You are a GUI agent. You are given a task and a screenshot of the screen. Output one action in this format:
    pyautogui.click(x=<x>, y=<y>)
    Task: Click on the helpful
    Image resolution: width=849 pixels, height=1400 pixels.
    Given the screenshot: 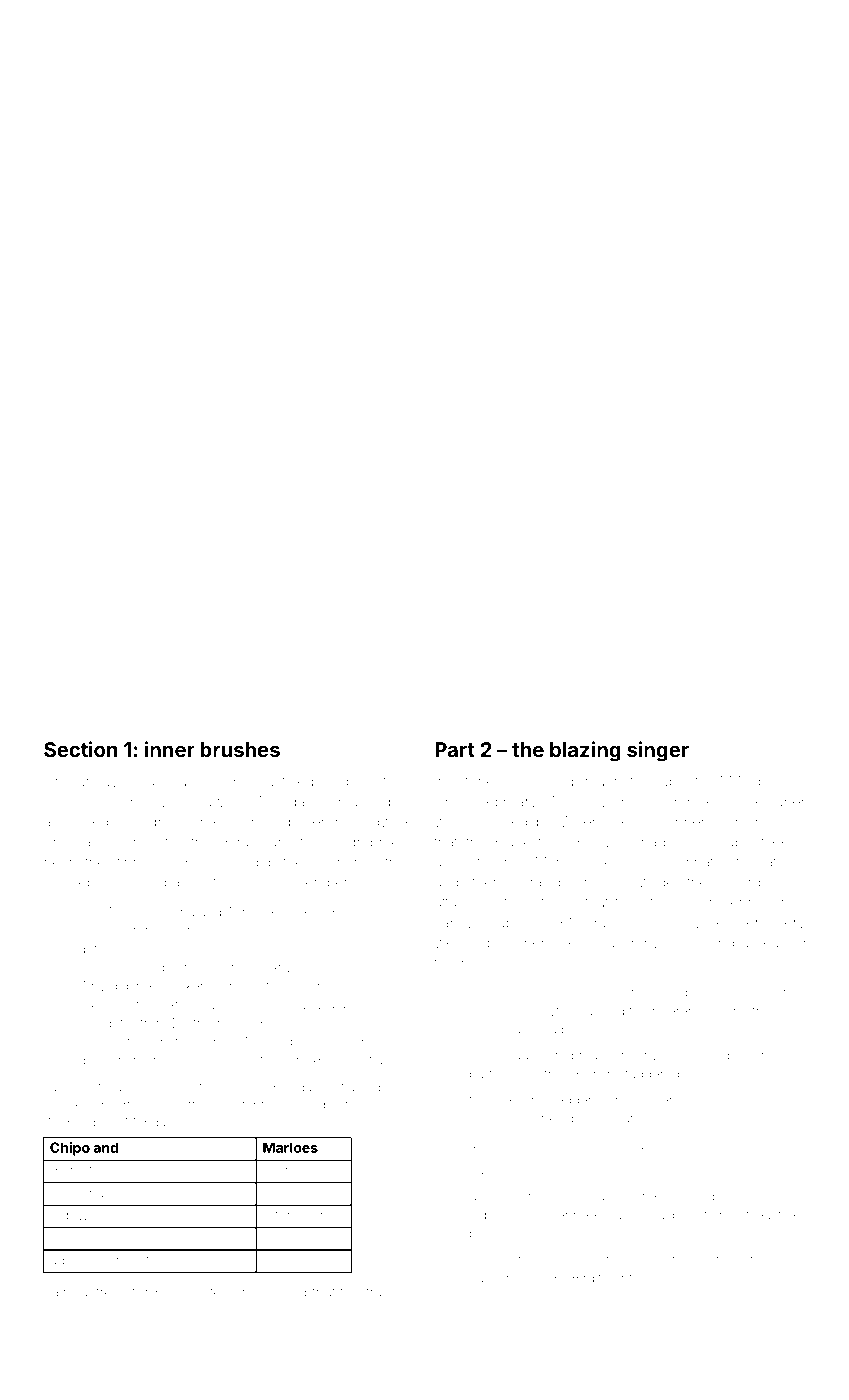 What is the action you would take?
    pyautogui.click(x=647, y=1215)
